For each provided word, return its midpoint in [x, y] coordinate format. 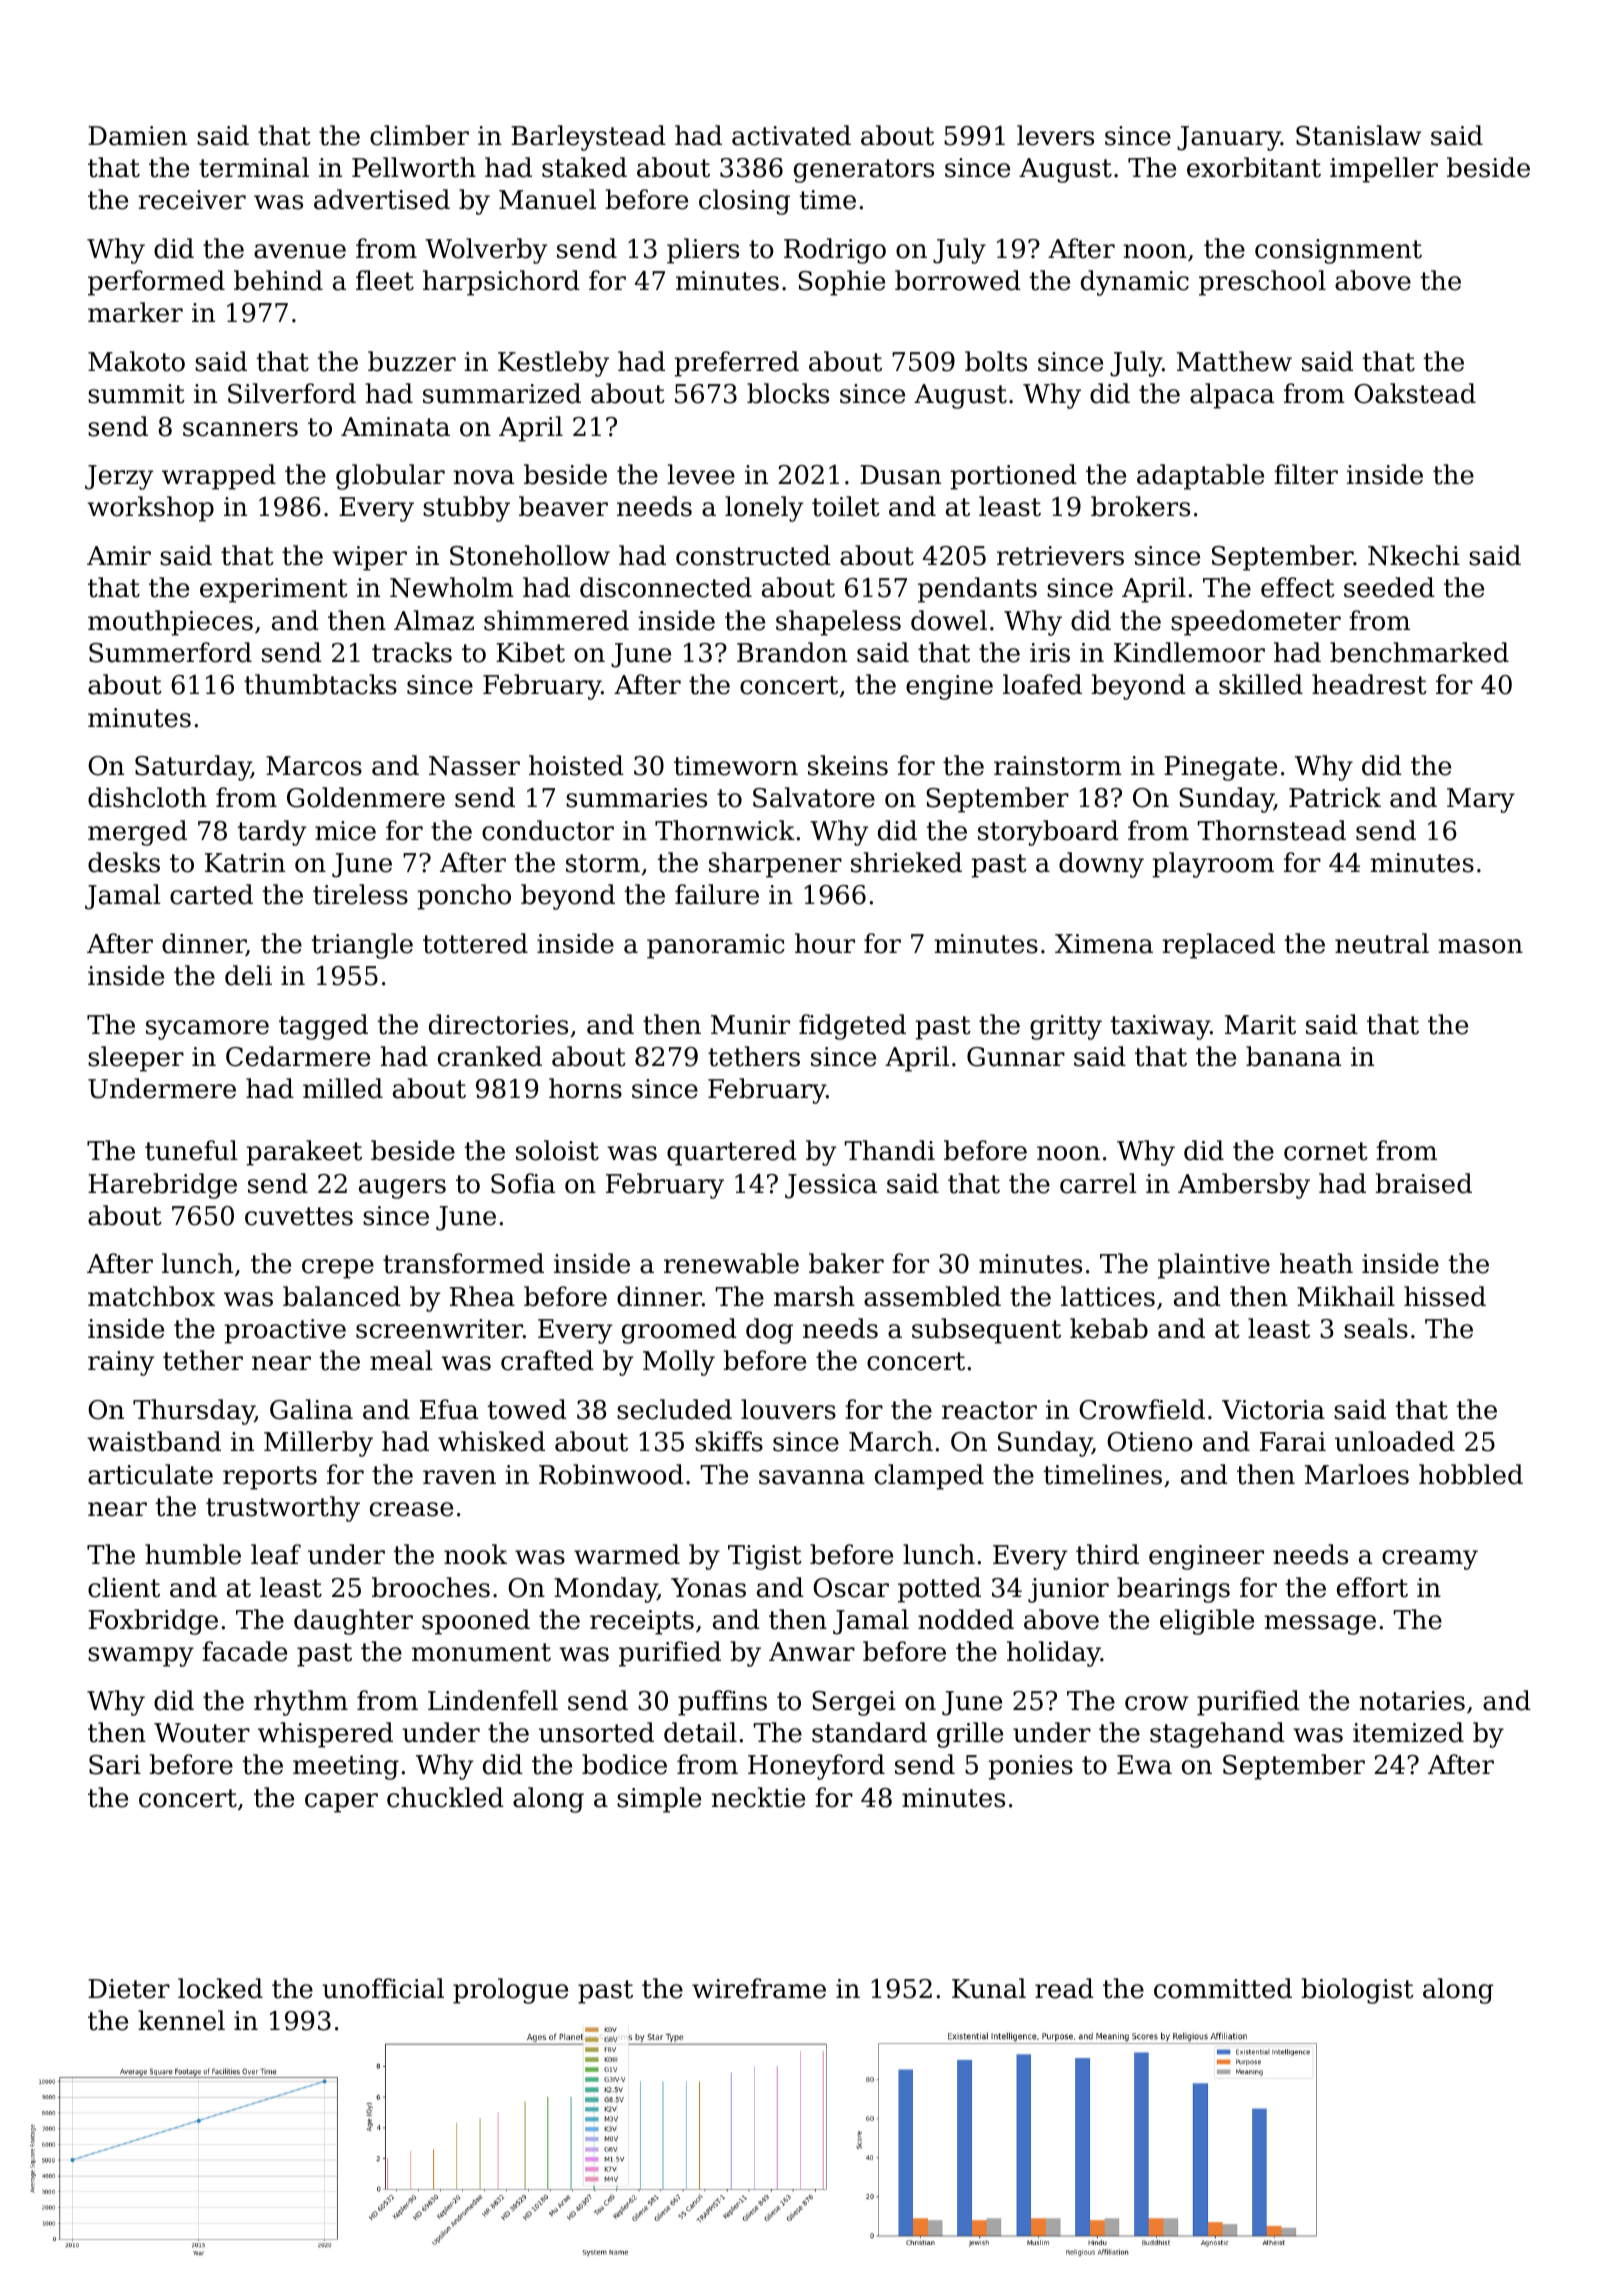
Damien [137, 136]
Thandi [889, 1150]
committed [1223, 1988]
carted [211, 894]
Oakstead [1415, 393]
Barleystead [588, 138]
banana [1293, 1056]
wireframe [759, 1988]
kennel [181, 2020]
